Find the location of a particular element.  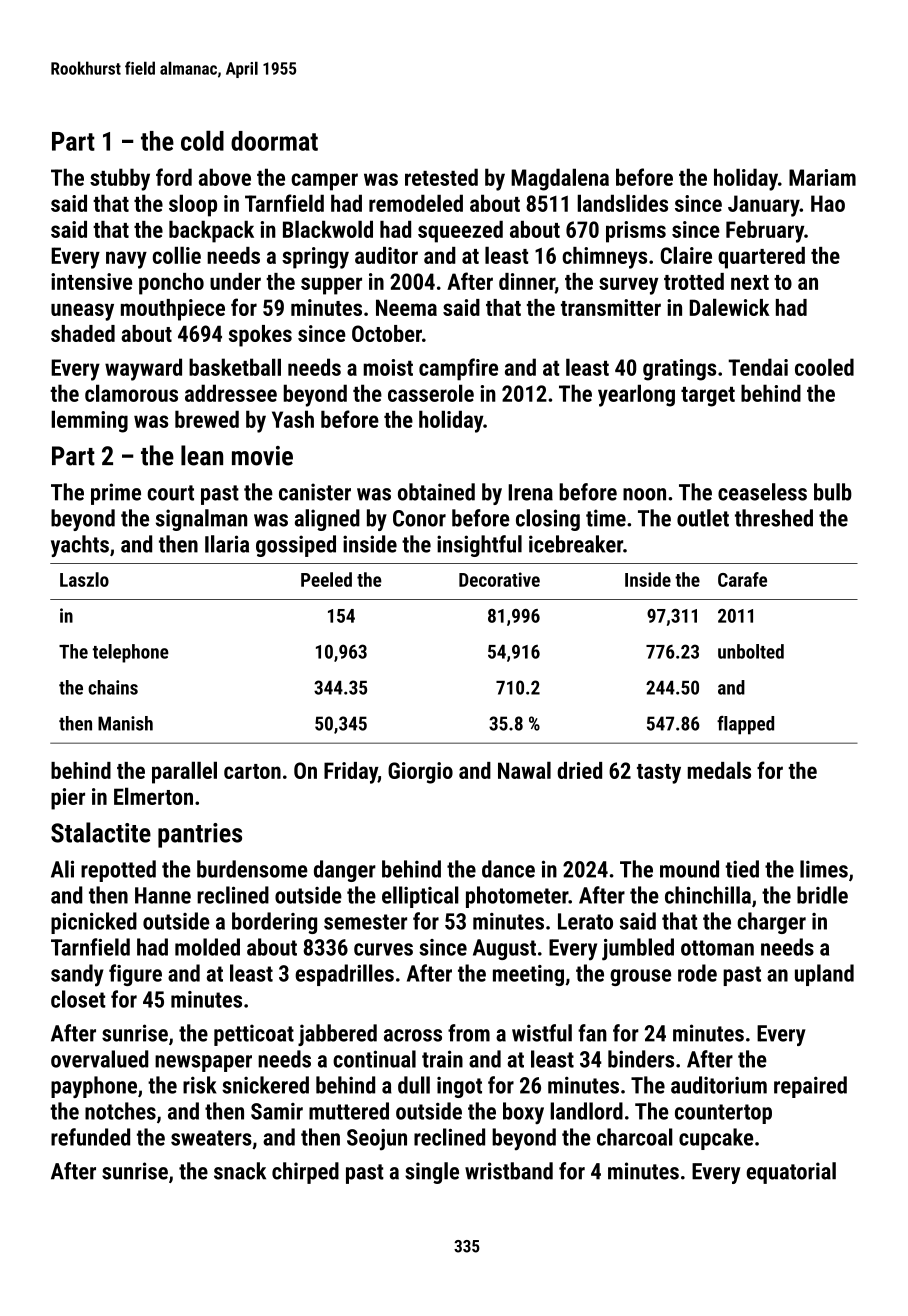

Magdalena is located at coordinates (560, 179).
